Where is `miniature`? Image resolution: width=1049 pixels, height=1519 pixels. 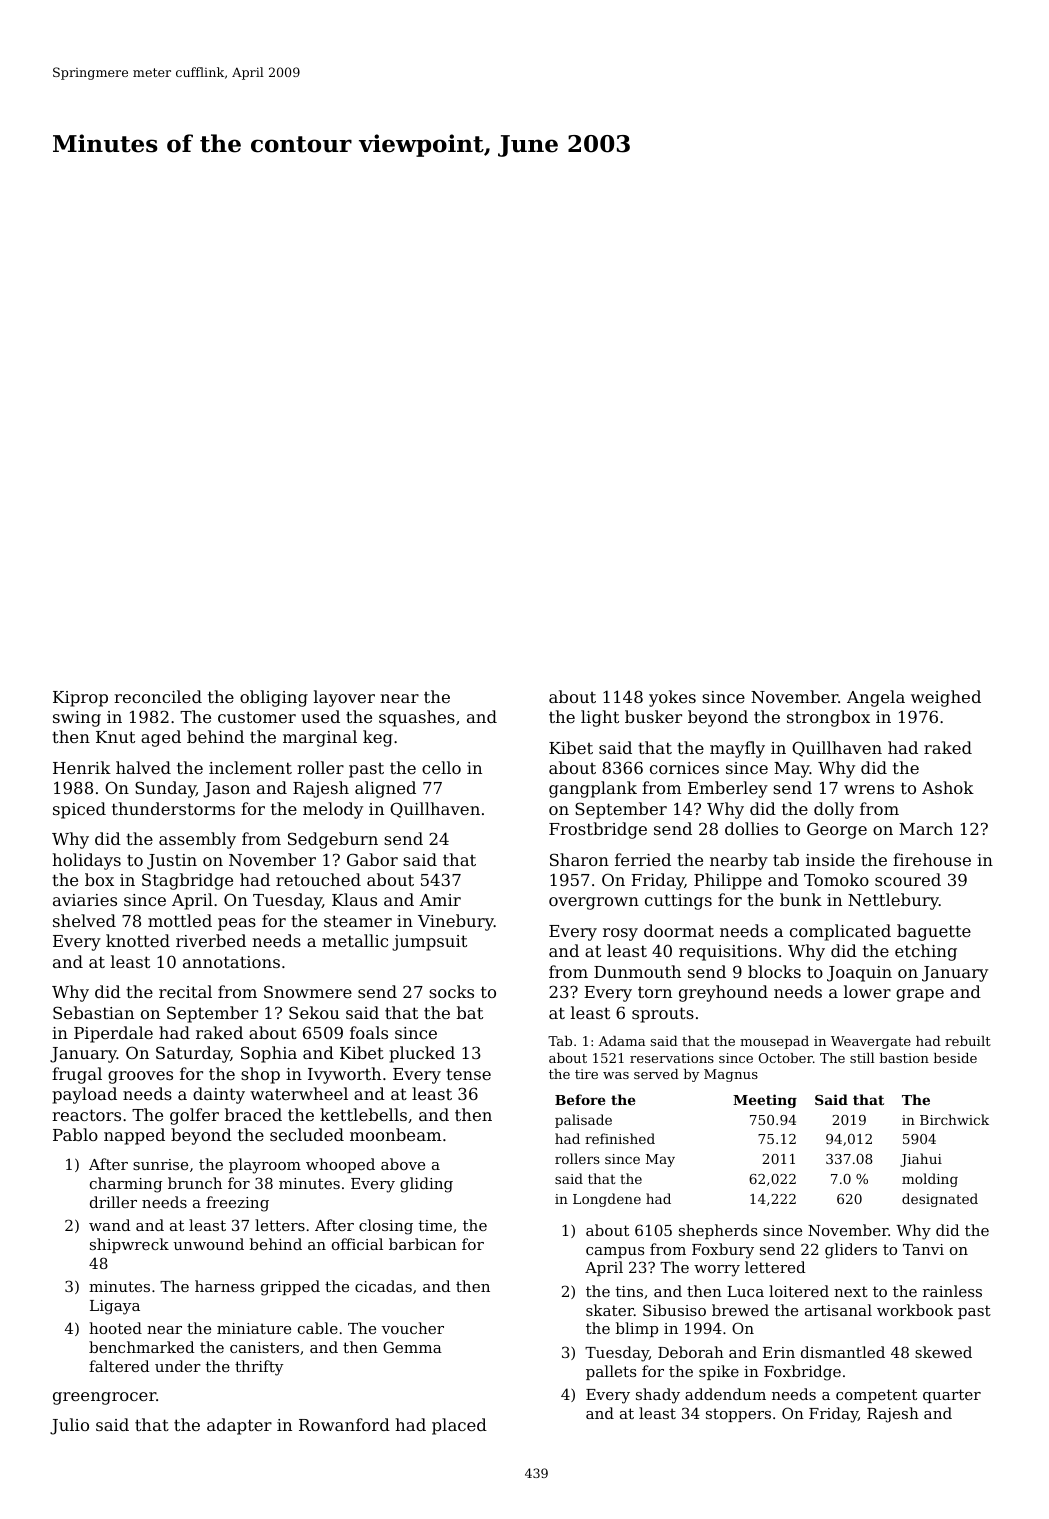 miniature is located at coordinates (254, 1328).
